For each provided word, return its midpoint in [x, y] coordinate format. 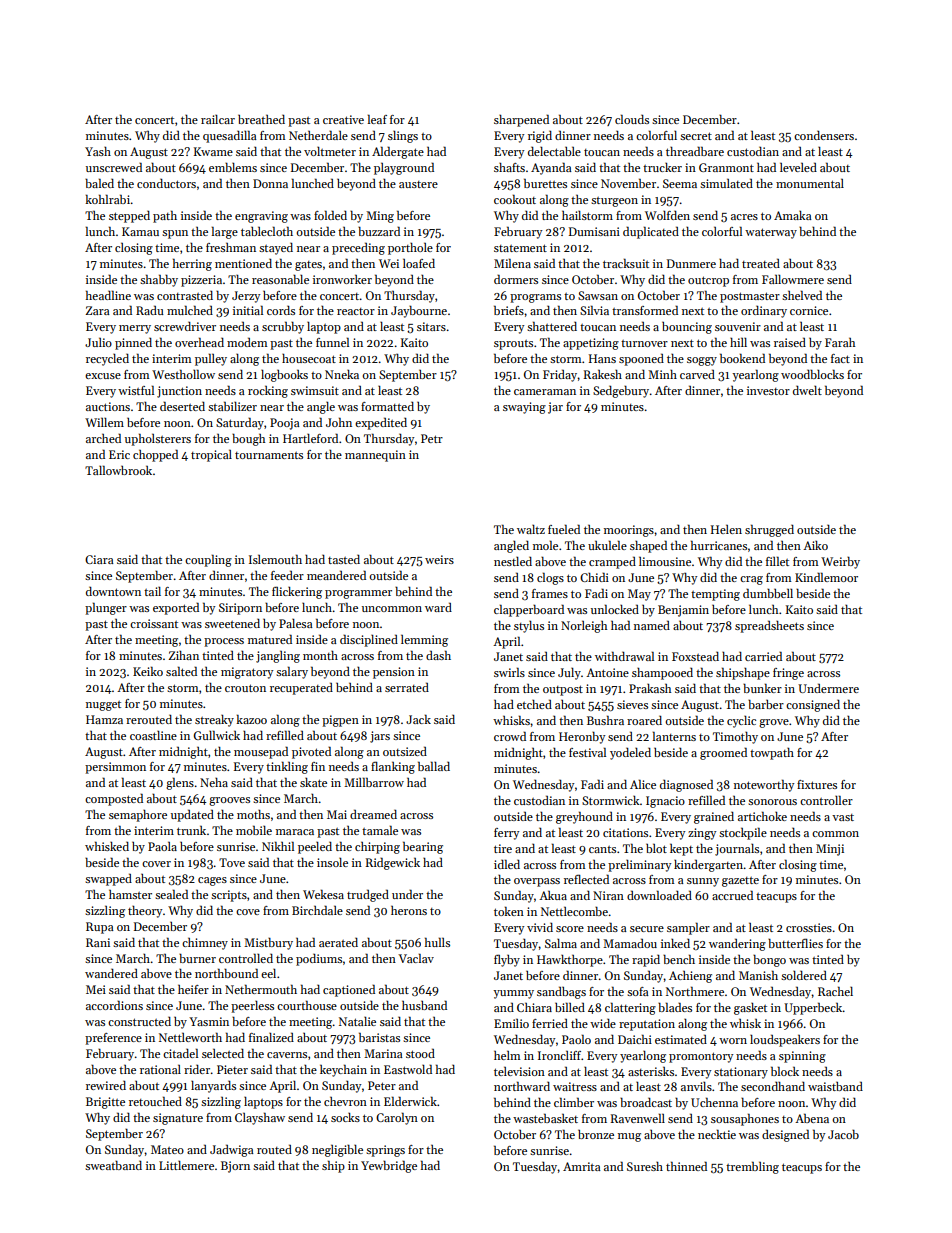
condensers [824, 135]
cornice [809, 310]
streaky [214, 721]
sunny [703, 882]
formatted [387, 406]
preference [113, 1039]
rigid [540, 137]
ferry [506, 834]
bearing [423, 847]
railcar [218, 119]
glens [180, 783]
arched [103, 438]
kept [681, 849]
